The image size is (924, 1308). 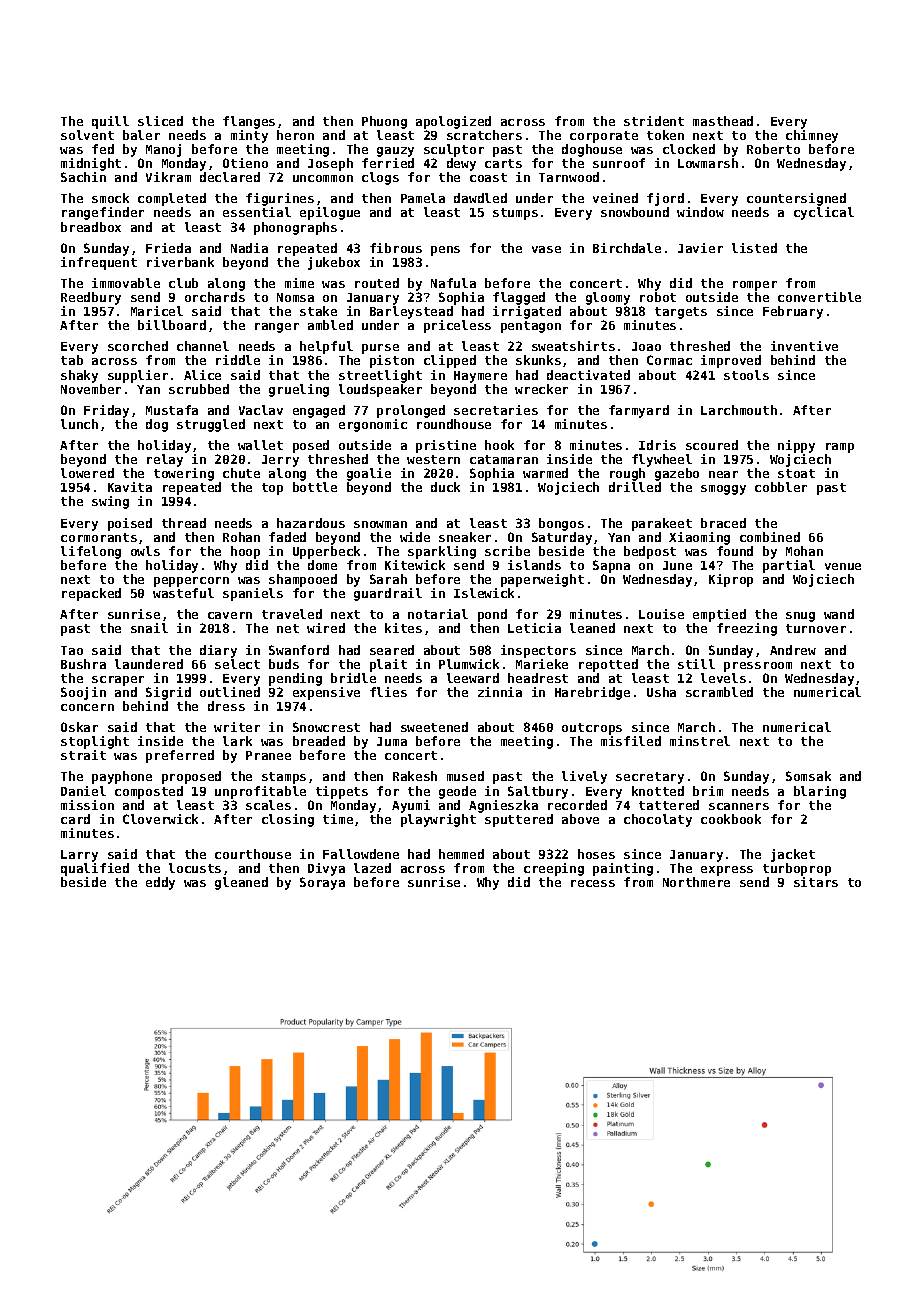 What do you see at coordinates (384, 122) in the document?
I see `Phuong` at bounding box center [384, 122].
